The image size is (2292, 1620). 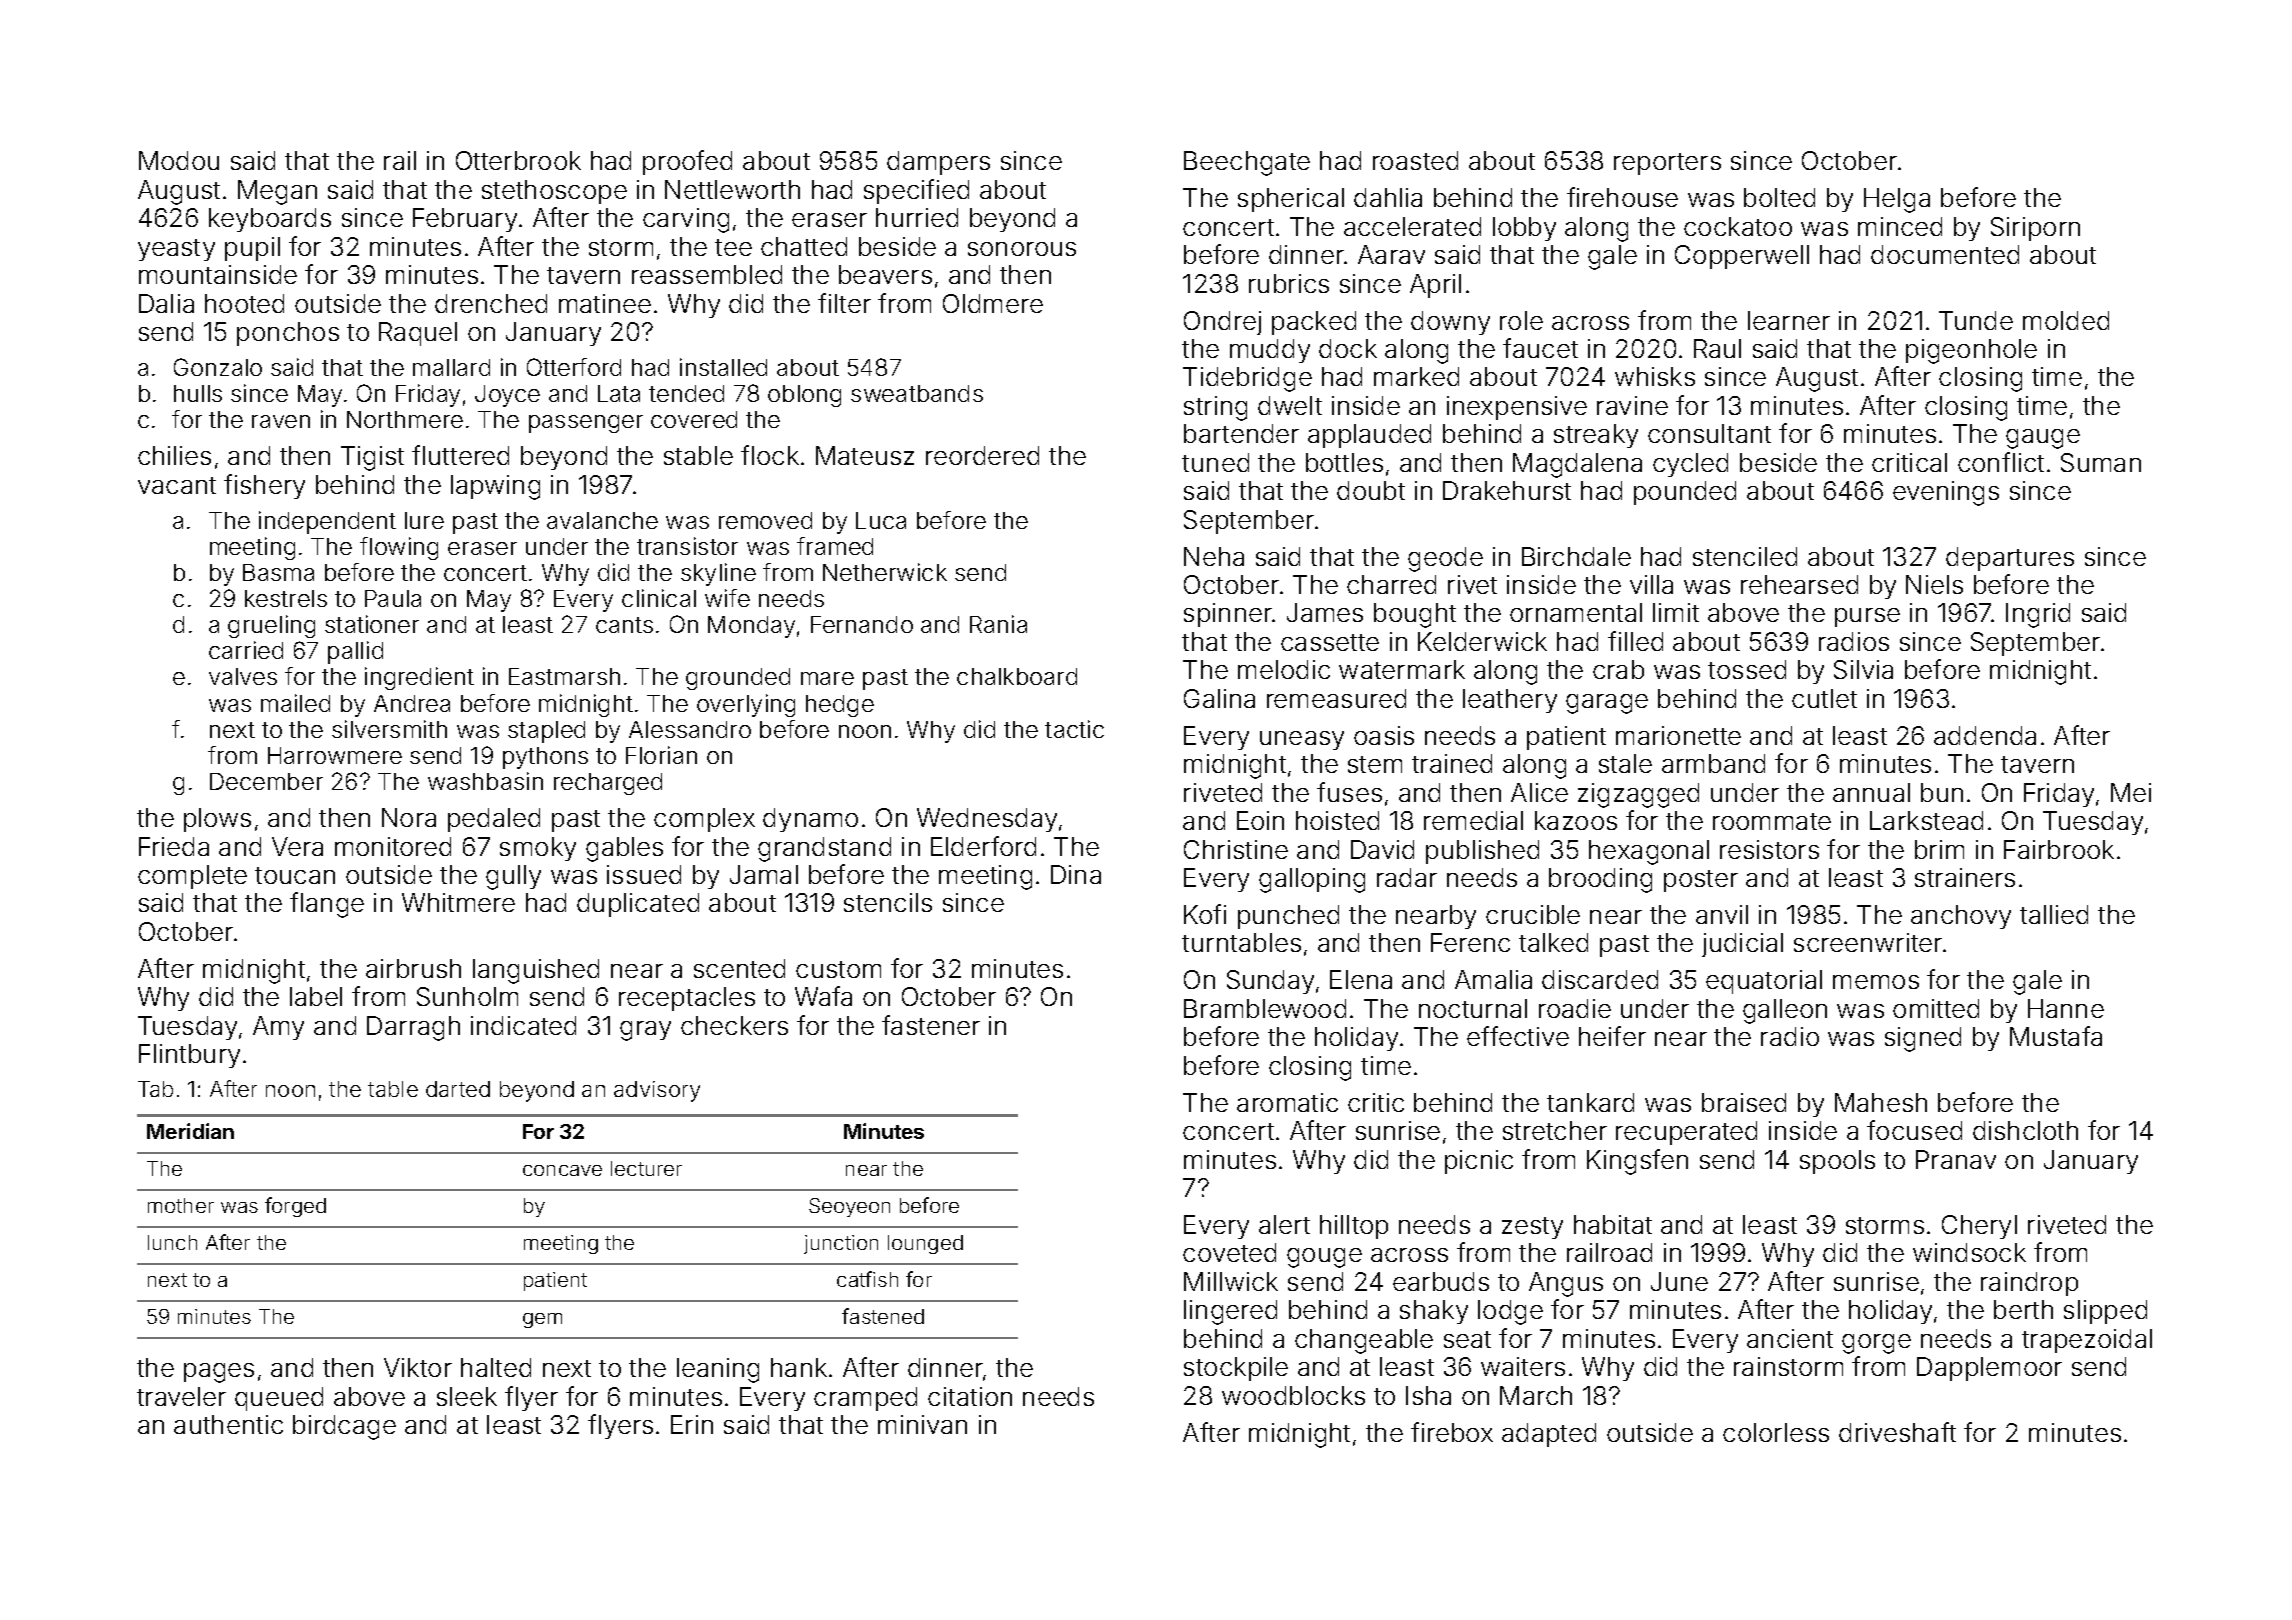 I want to click on lingered, so click(x=1230, y=1312).
